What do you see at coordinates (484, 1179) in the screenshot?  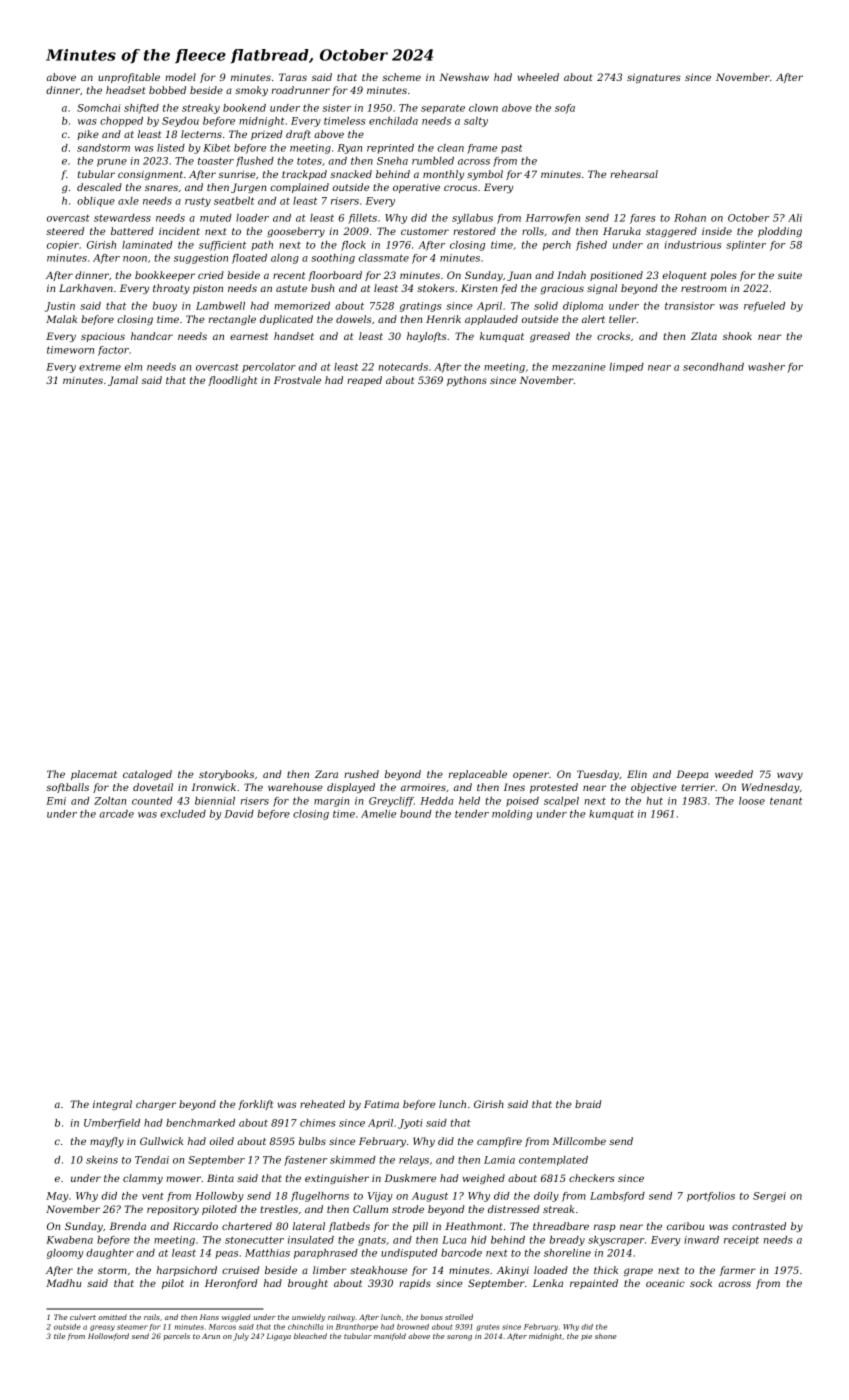 I see `weighed` at bounding box center [484, 1179].
